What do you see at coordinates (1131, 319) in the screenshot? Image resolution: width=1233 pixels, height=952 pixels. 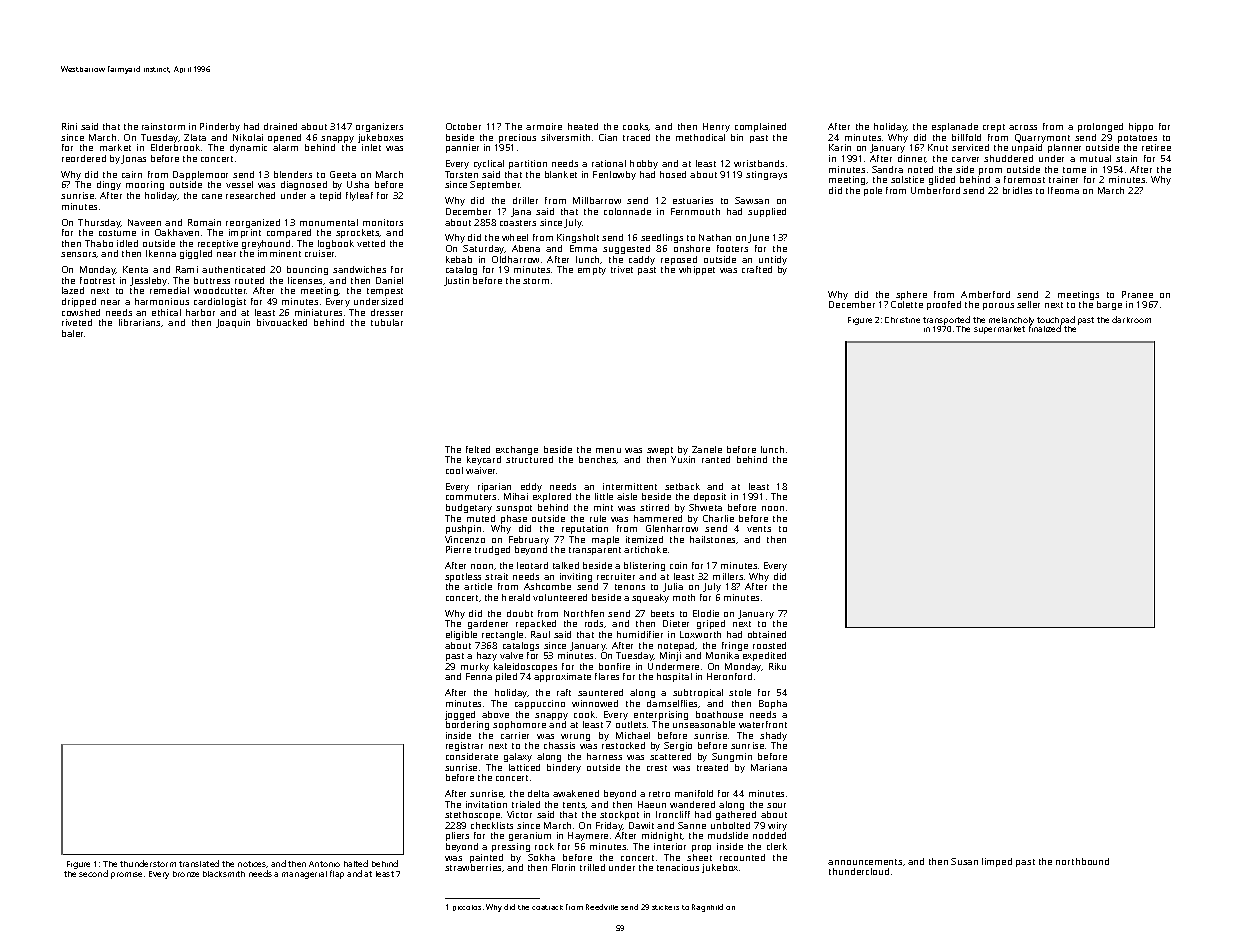 I see `darkroom` at bounding box center [1131, 319].
